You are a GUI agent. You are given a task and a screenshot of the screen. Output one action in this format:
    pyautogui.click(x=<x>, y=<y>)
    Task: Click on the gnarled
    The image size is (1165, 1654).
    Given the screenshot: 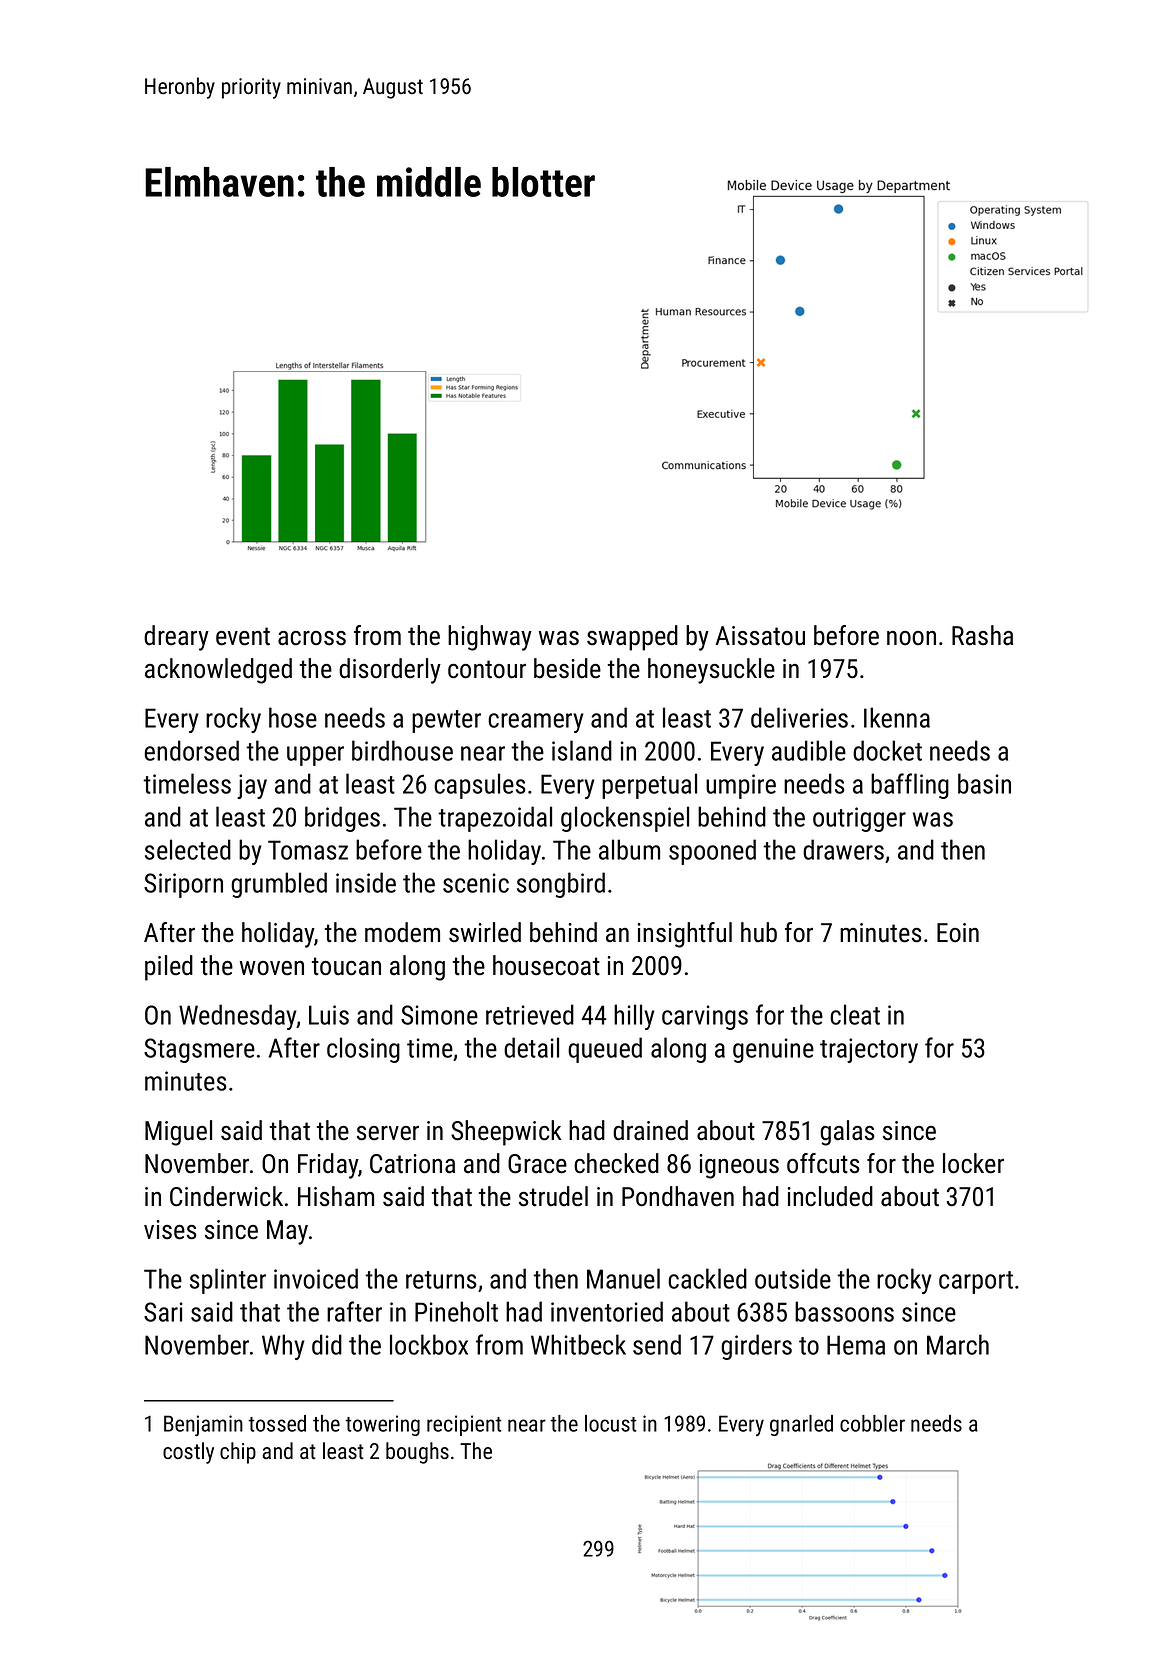 What is the action you would take?
    pyautogui.click(x=801, y=1425)
